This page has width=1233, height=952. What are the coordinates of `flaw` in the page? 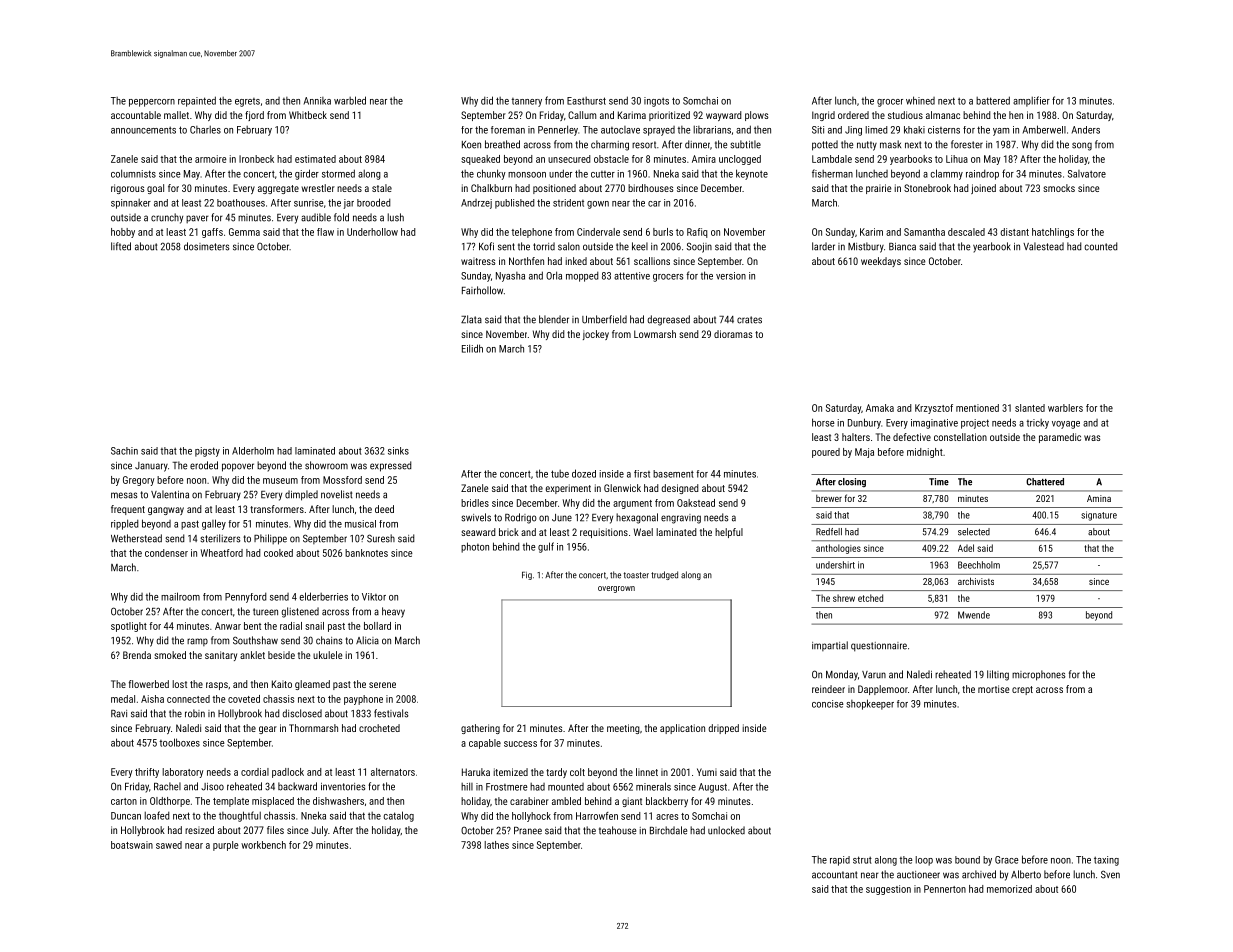 It's located at (325, 232).
